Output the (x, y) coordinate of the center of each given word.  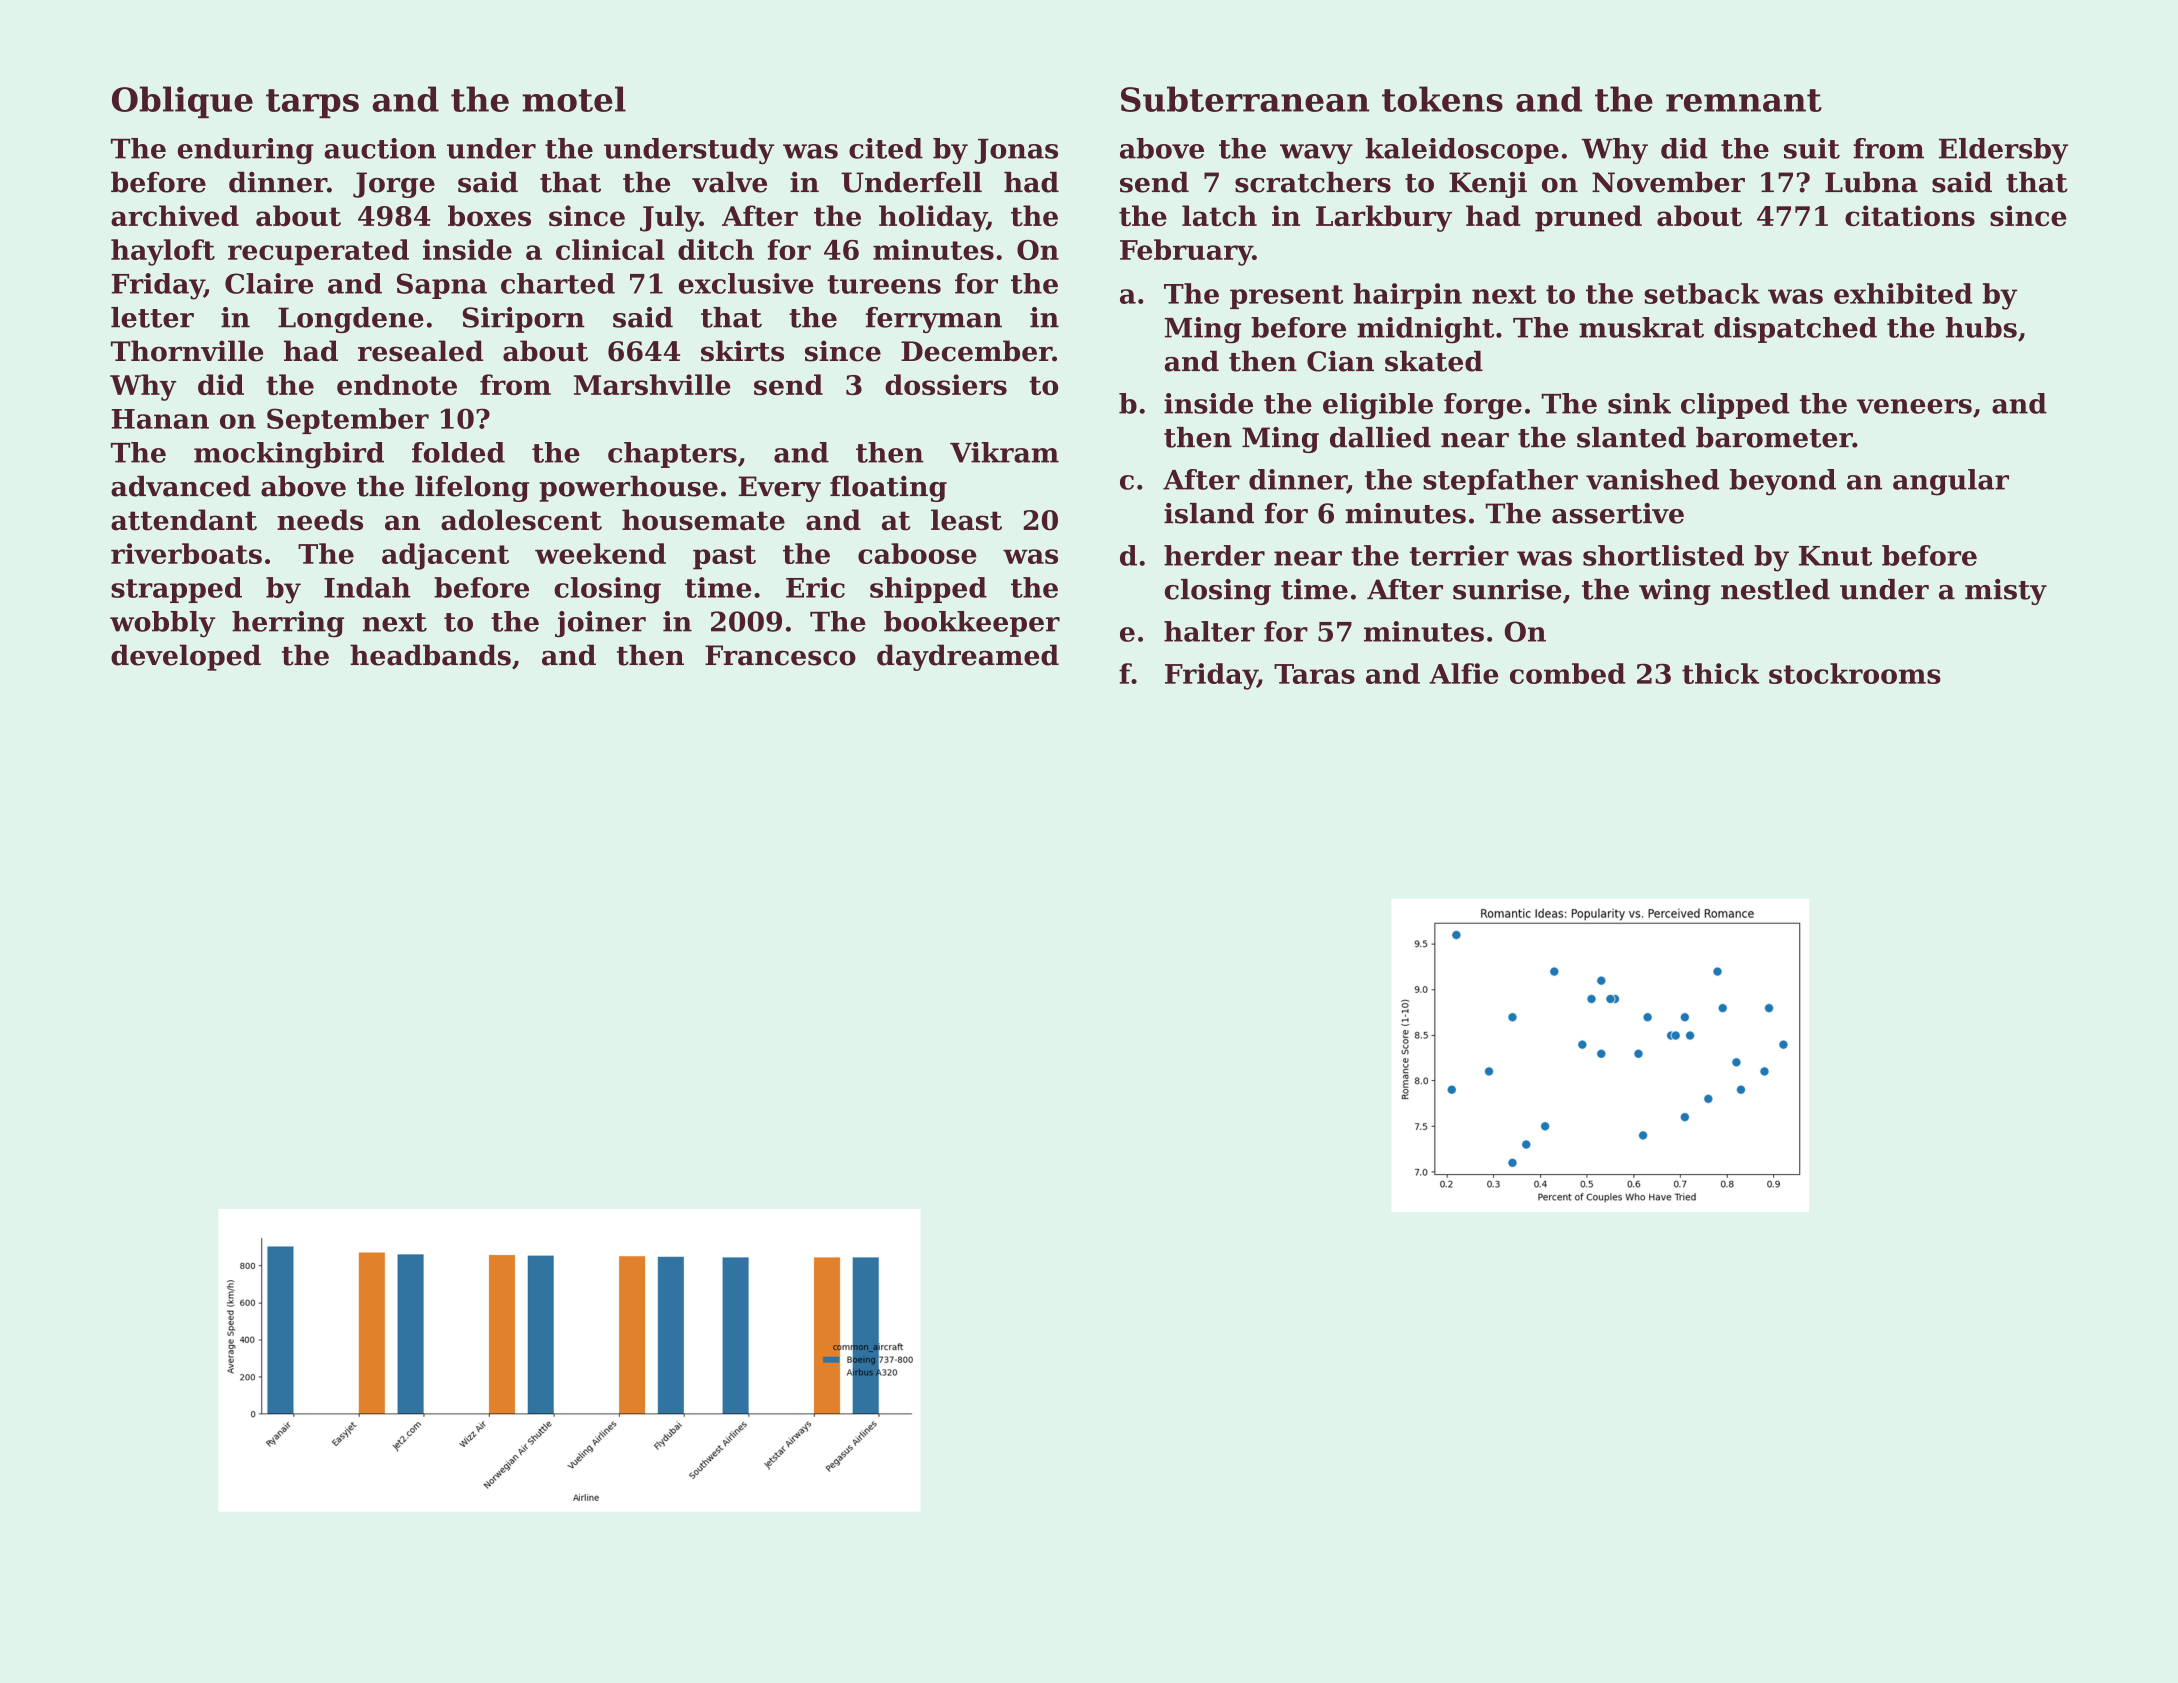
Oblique (182, 102)
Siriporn (524, 320)
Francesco (780, 655)
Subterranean (1245, 99)
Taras (1314, 674)
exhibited (1903, 293)
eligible (1378, 406)
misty (2006, 592)
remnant (1744, 100)
